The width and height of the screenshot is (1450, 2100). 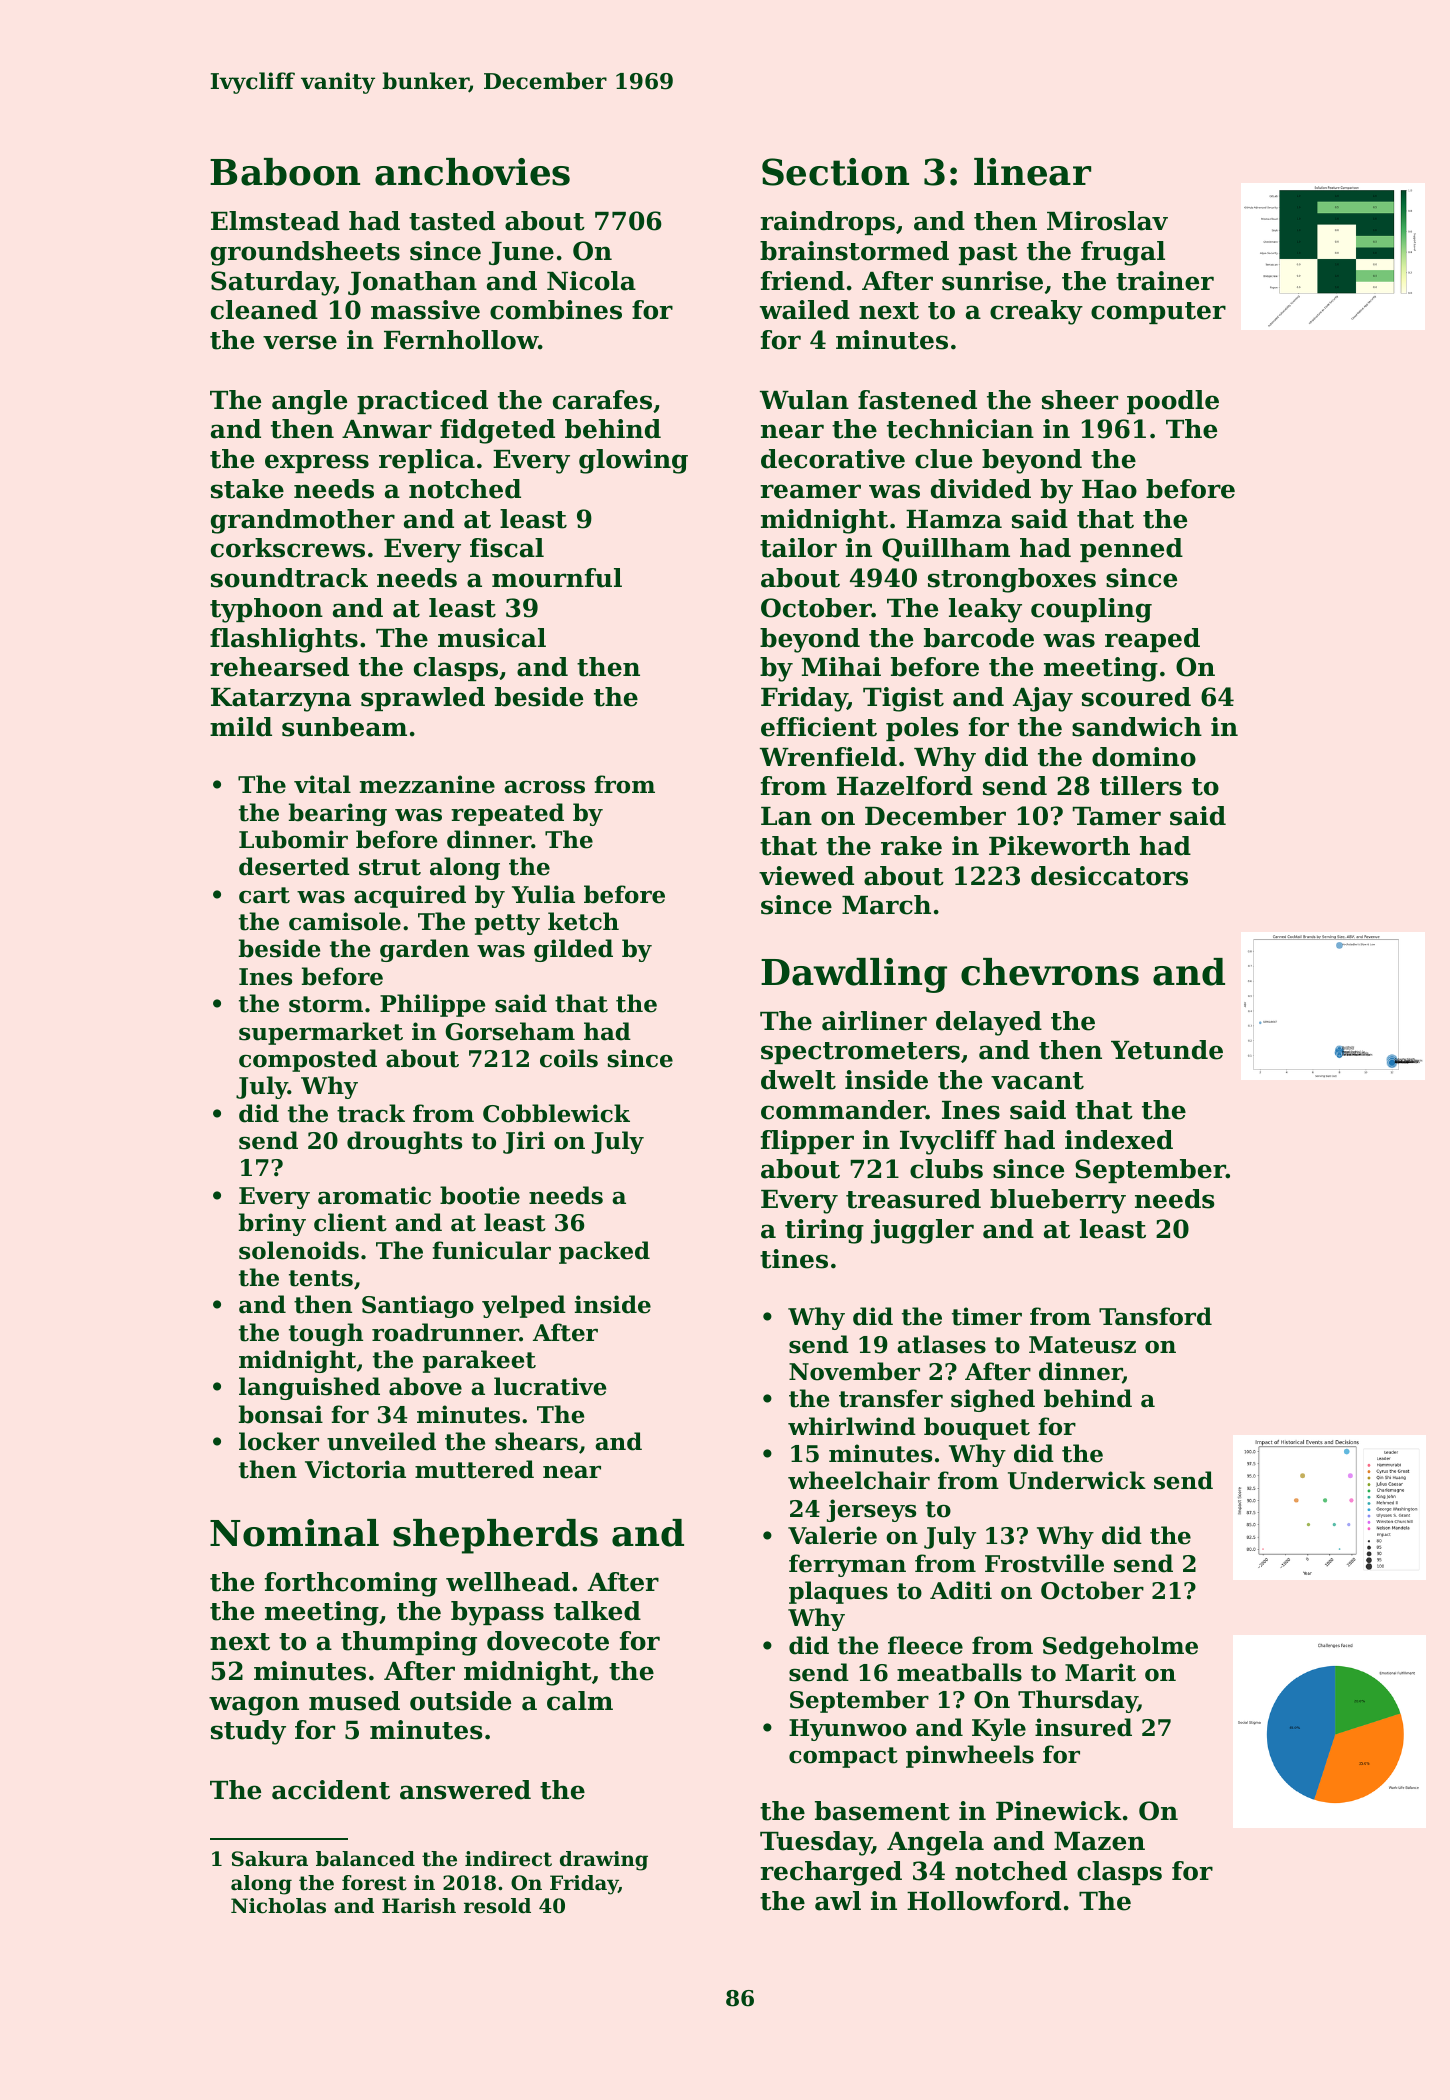 I want to click on Frostville, so click(x=1044, y=1563).
